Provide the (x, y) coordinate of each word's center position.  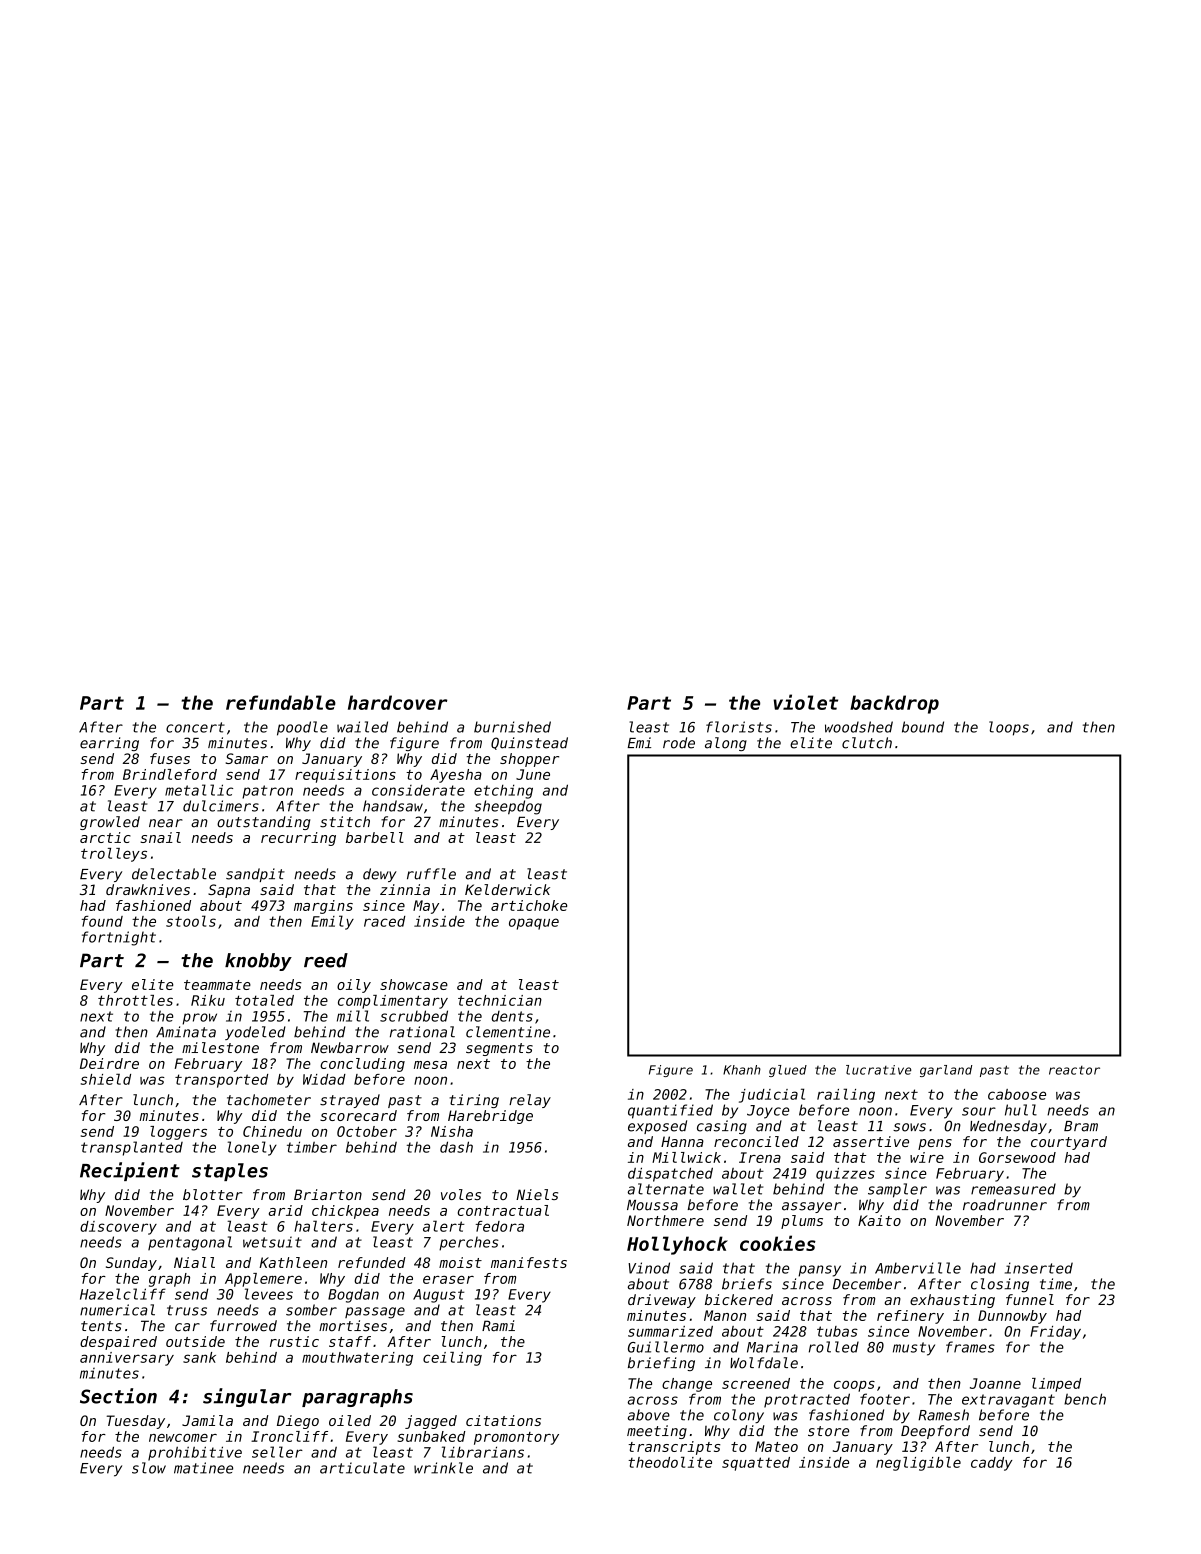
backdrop (894, 704)
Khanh (742, 1070)
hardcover (397, 702)
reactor (1074, 1070)
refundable (281, 702)
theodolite (670, 1462)
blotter (212, 1194)
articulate (362, 1468)
